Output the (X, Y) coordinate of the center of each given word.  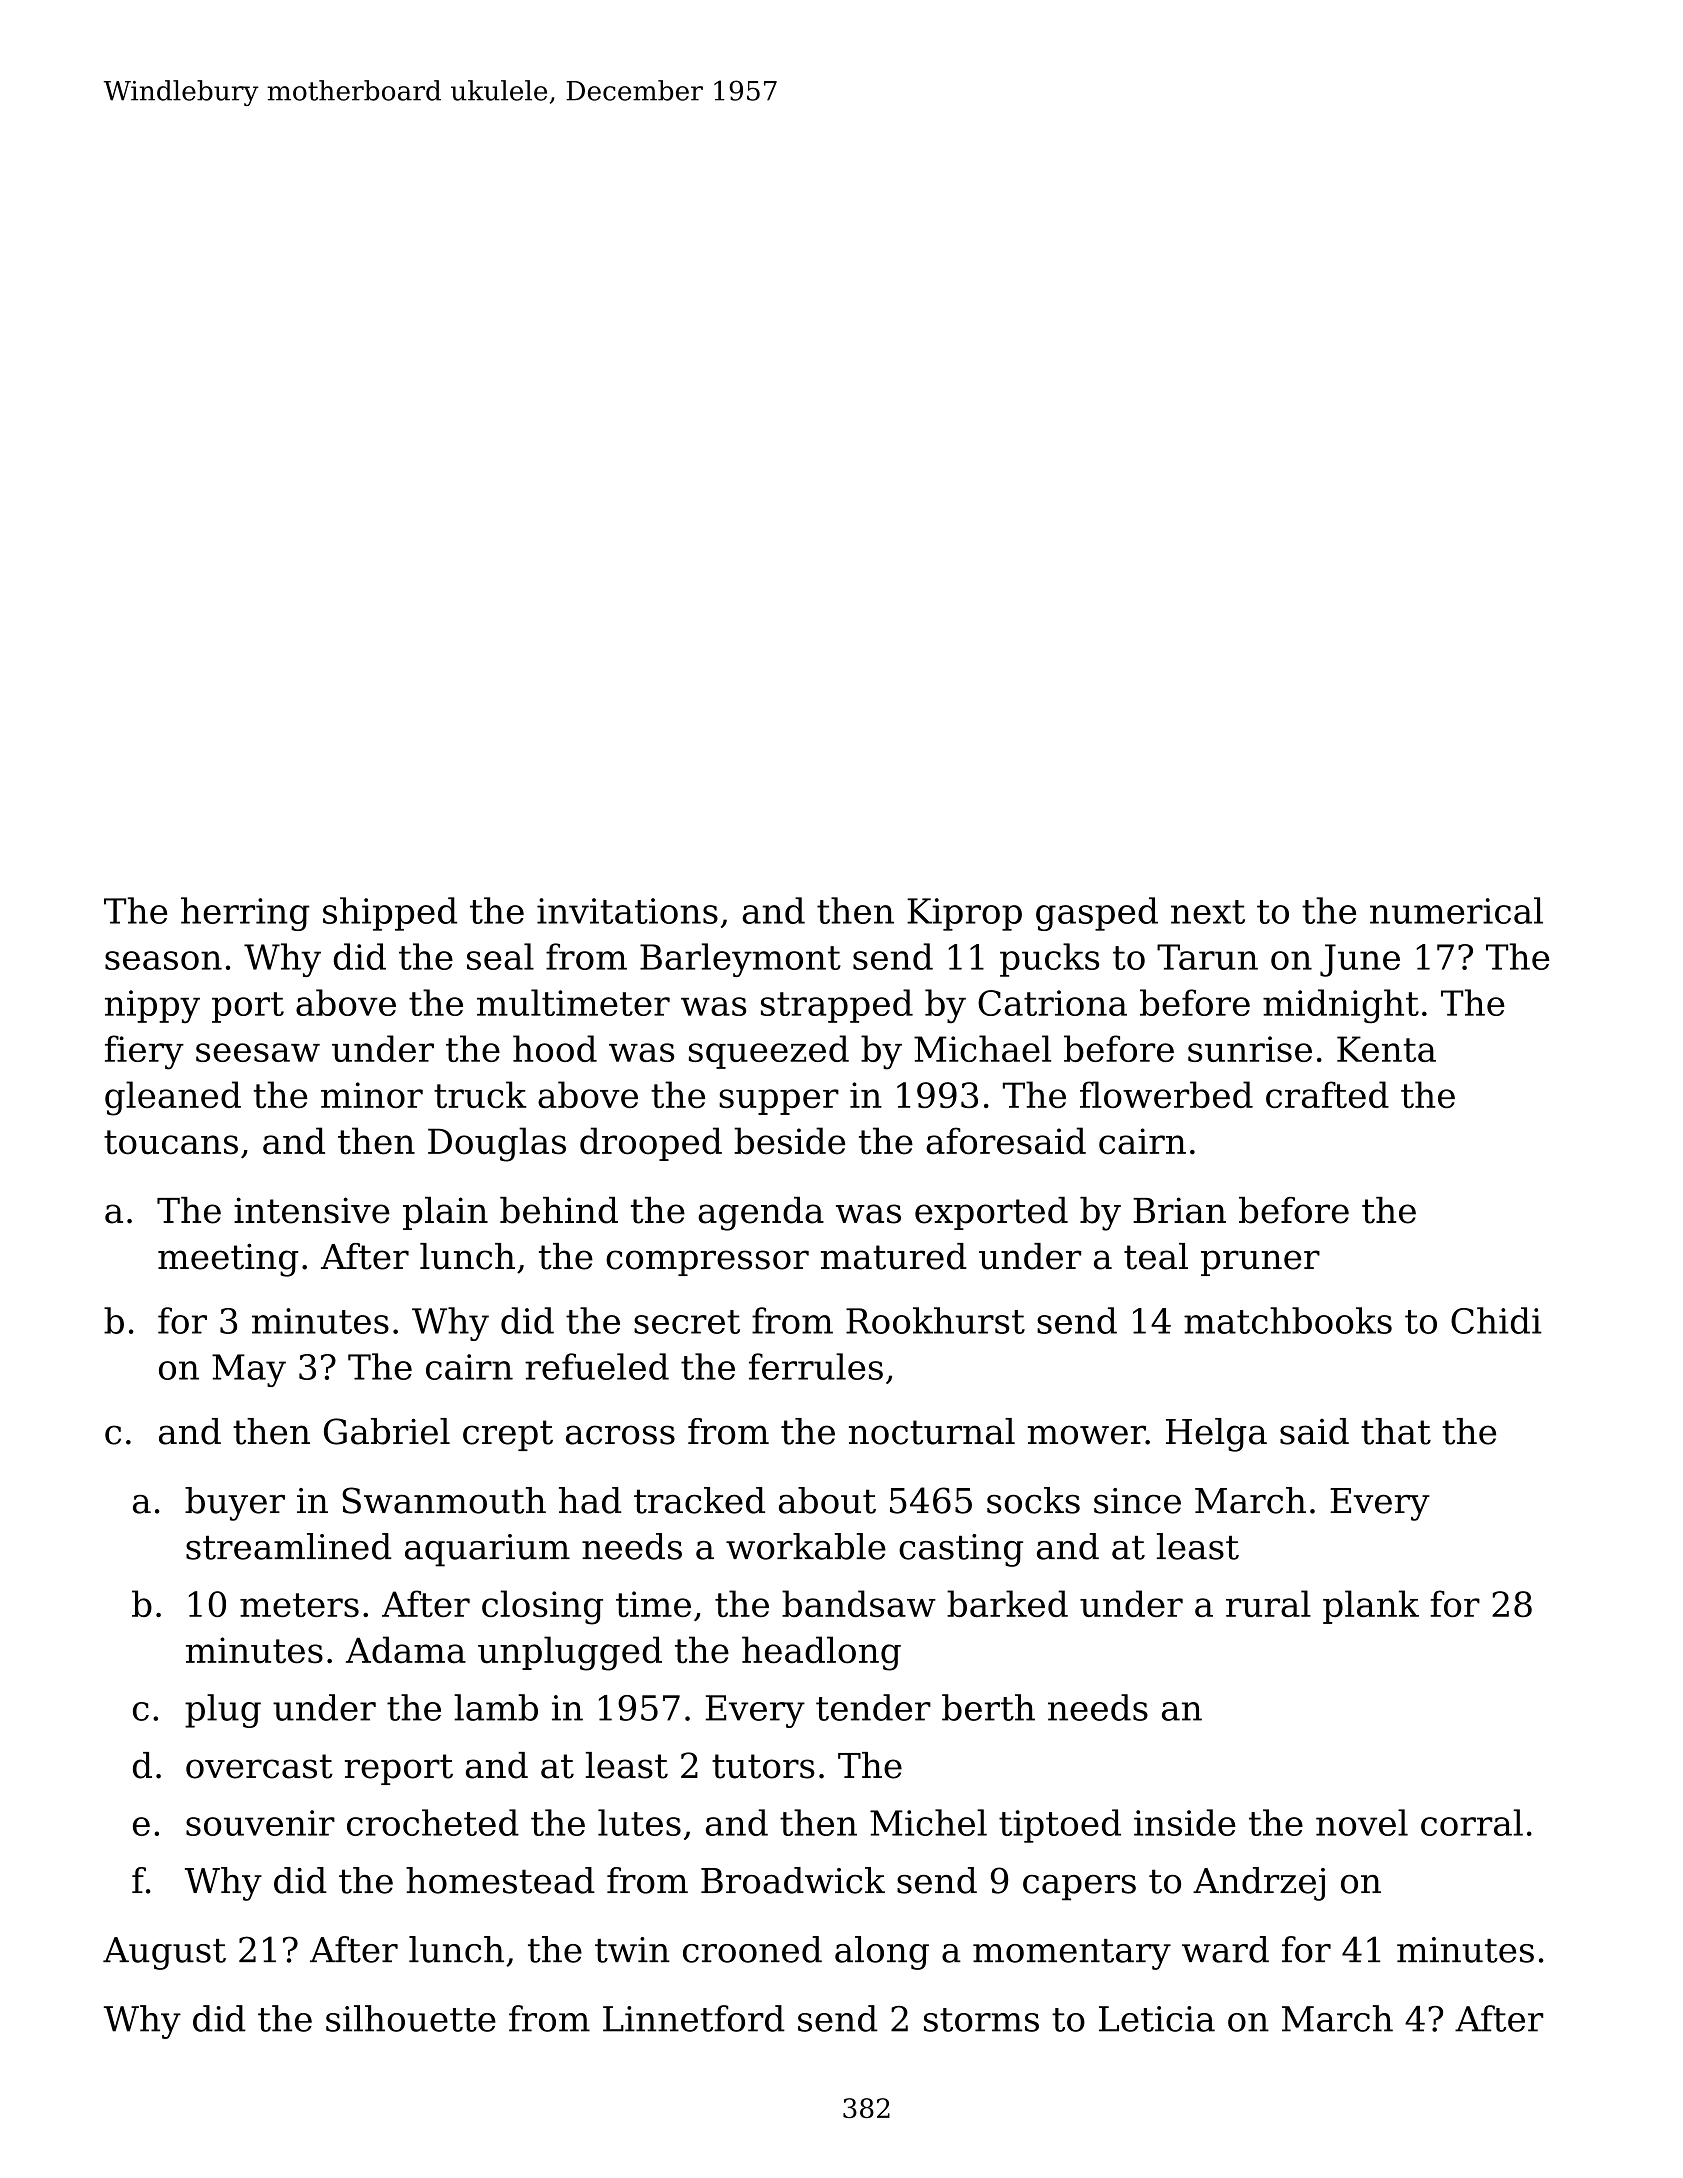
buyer (235, 1504)
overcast (259, 1766)
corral (1472, 1822)
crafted (1327, 1094)
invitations (627, 911)
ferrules (816, 1366)
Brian (1179, 1210)
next (1208, 912)
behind (559, 1210)
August (164, 1953)
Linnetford (694, 2018)
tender (873, 1707)
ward (1225, 1949)
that (1396, 1431)
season (163, 960)
